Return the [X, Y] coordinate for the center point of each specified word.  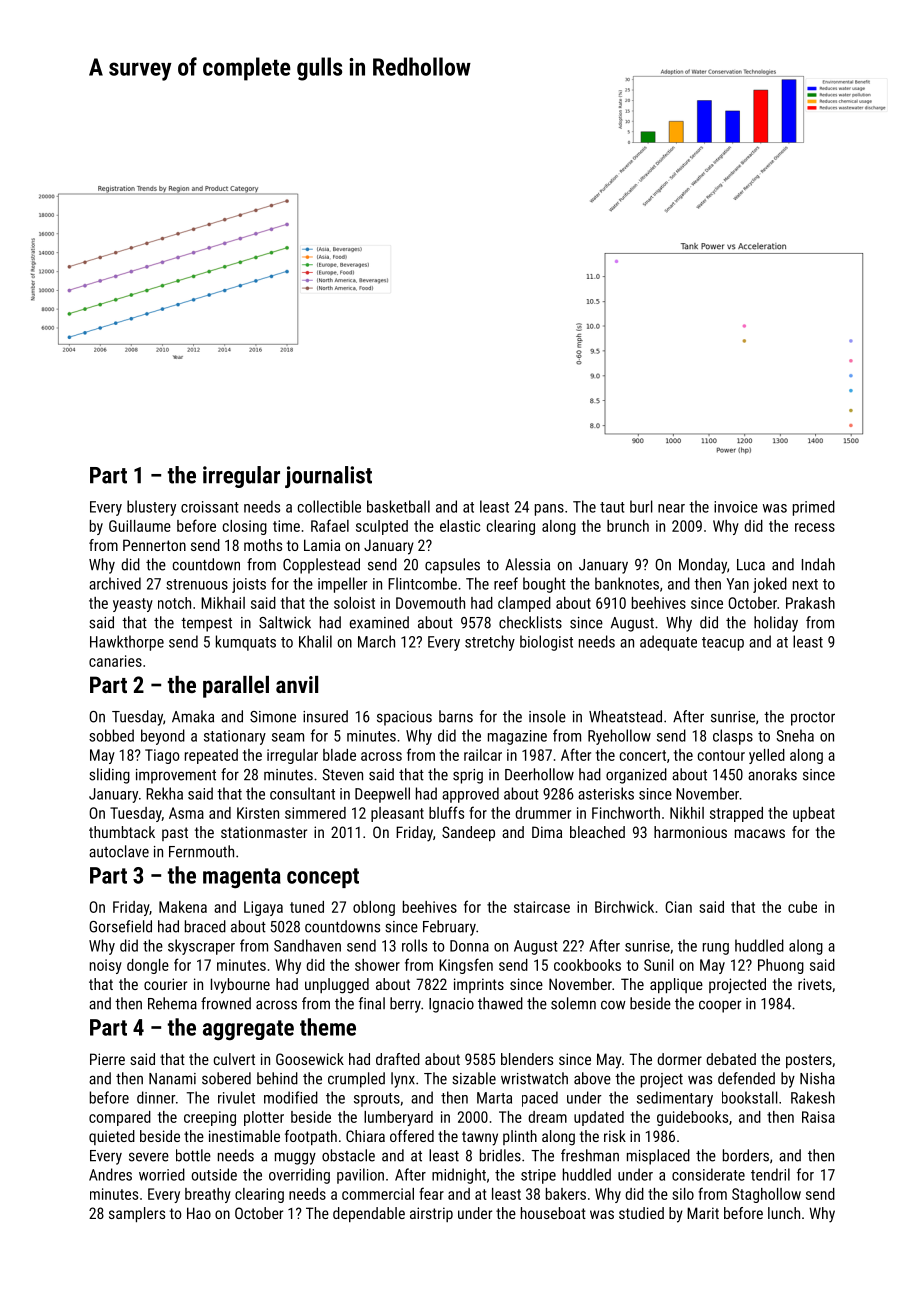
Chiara [365, 1136]
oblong [374, 908]
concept [323, 878]
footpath [311, 1137]
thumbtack [122, 832]
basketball [398, 506]
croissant [210, 507]
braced [205, 926]
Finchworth [626, 813]
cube [802, 907]
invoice [736, 507]
